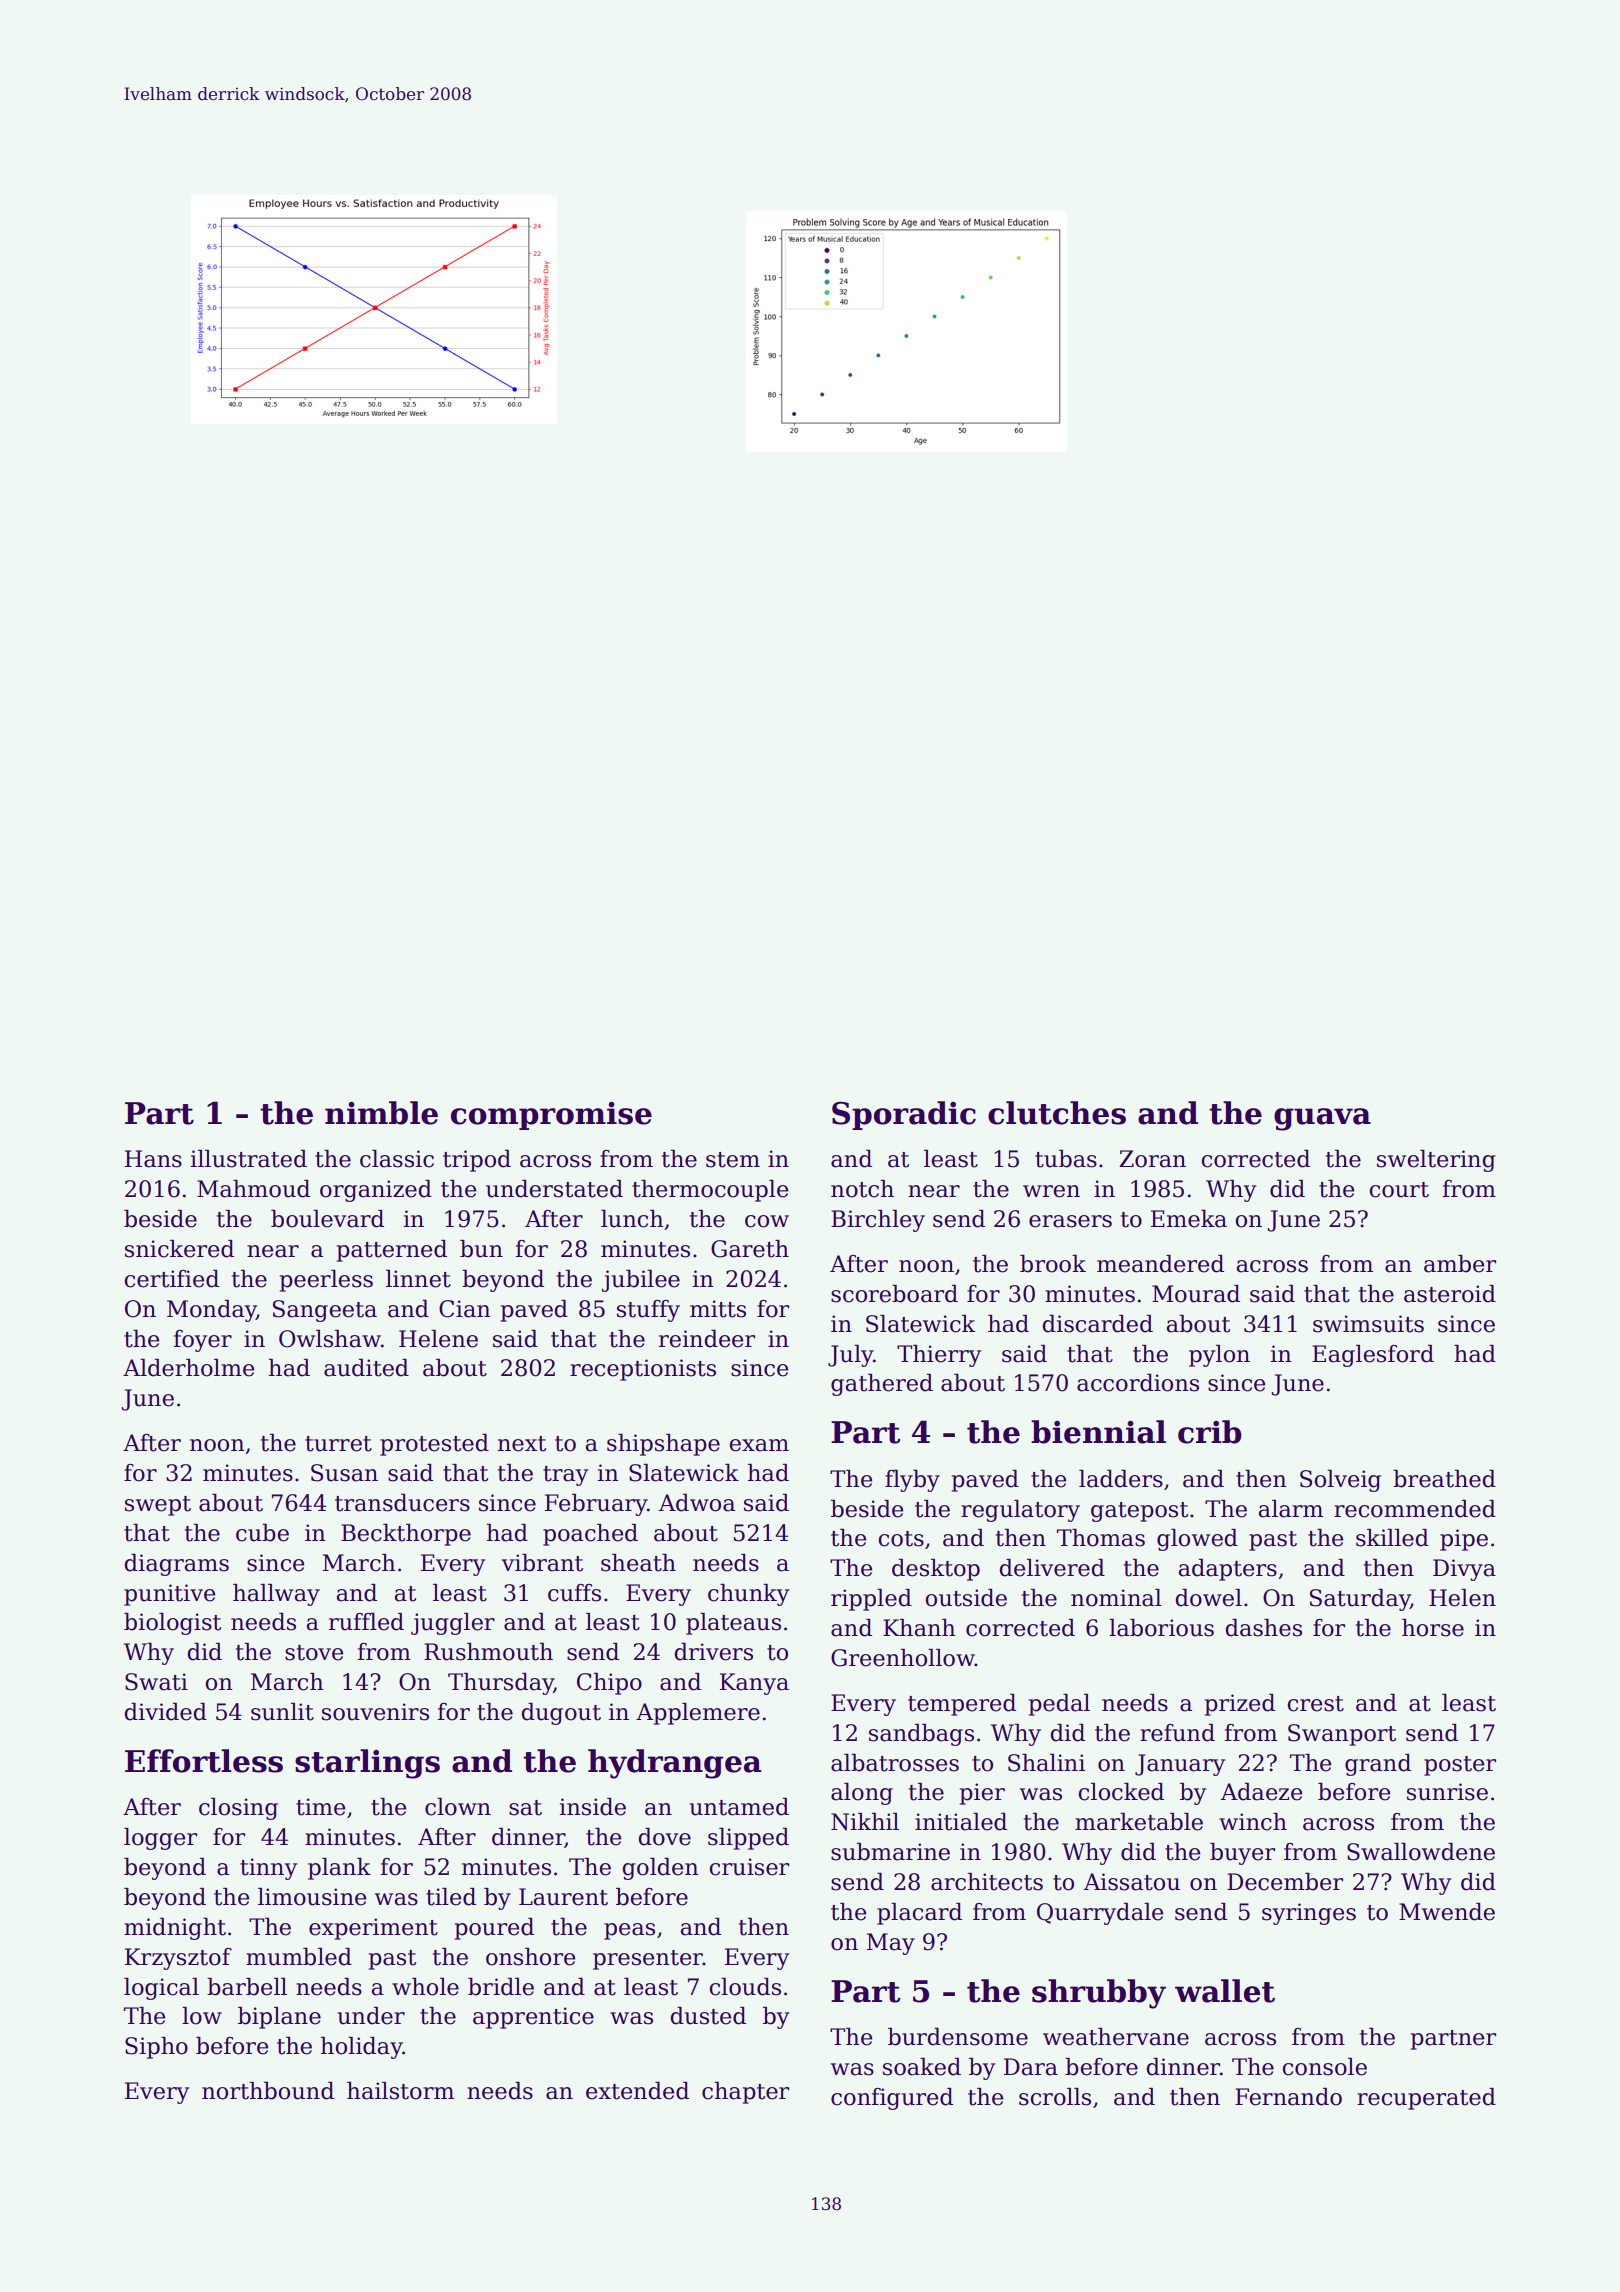 The height and width of the screenshot is (2292, 1620). I want to click on compromise, so click(551, 1116).
